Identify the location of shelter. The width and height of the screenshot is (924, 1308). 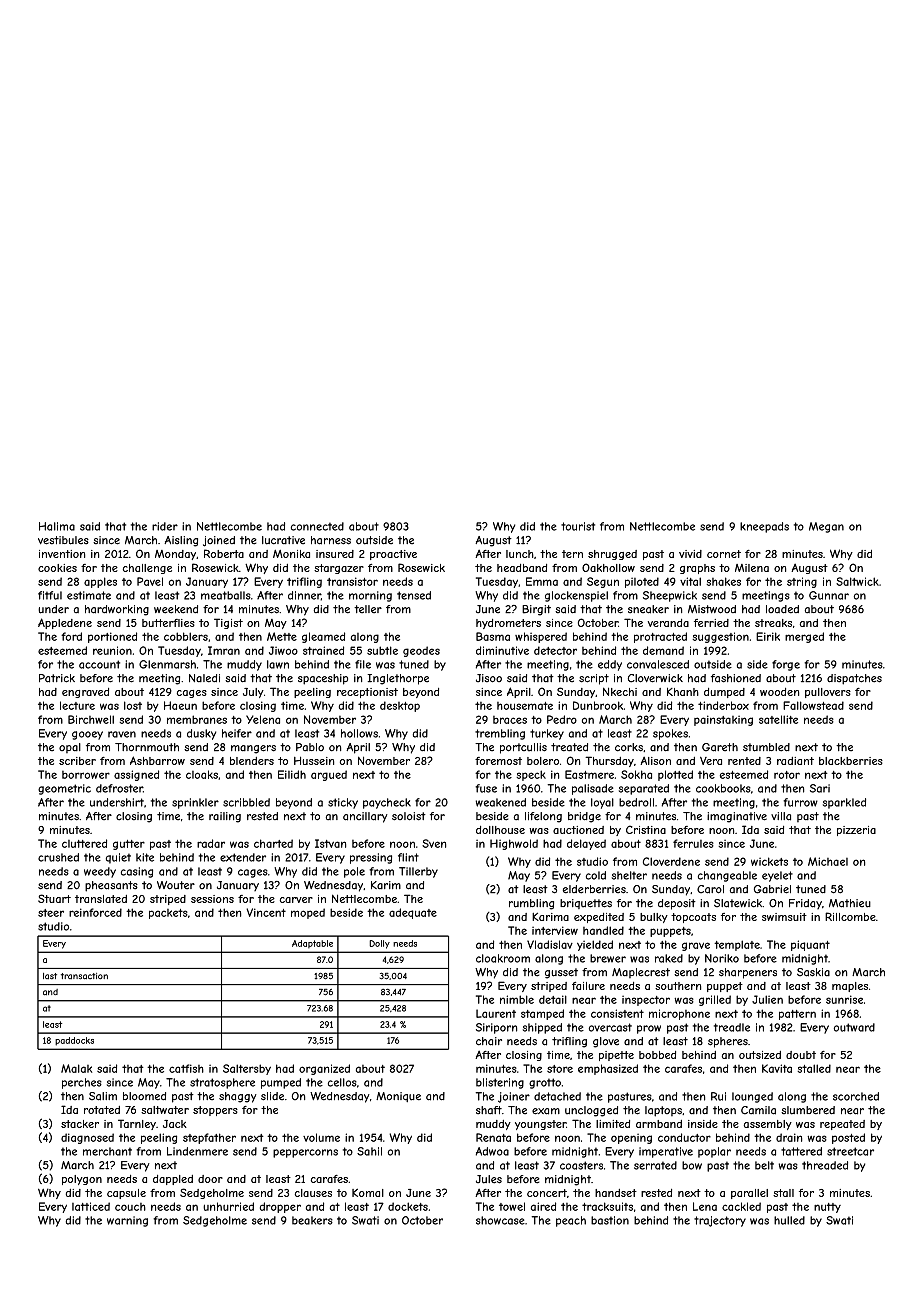
(629, 875).
